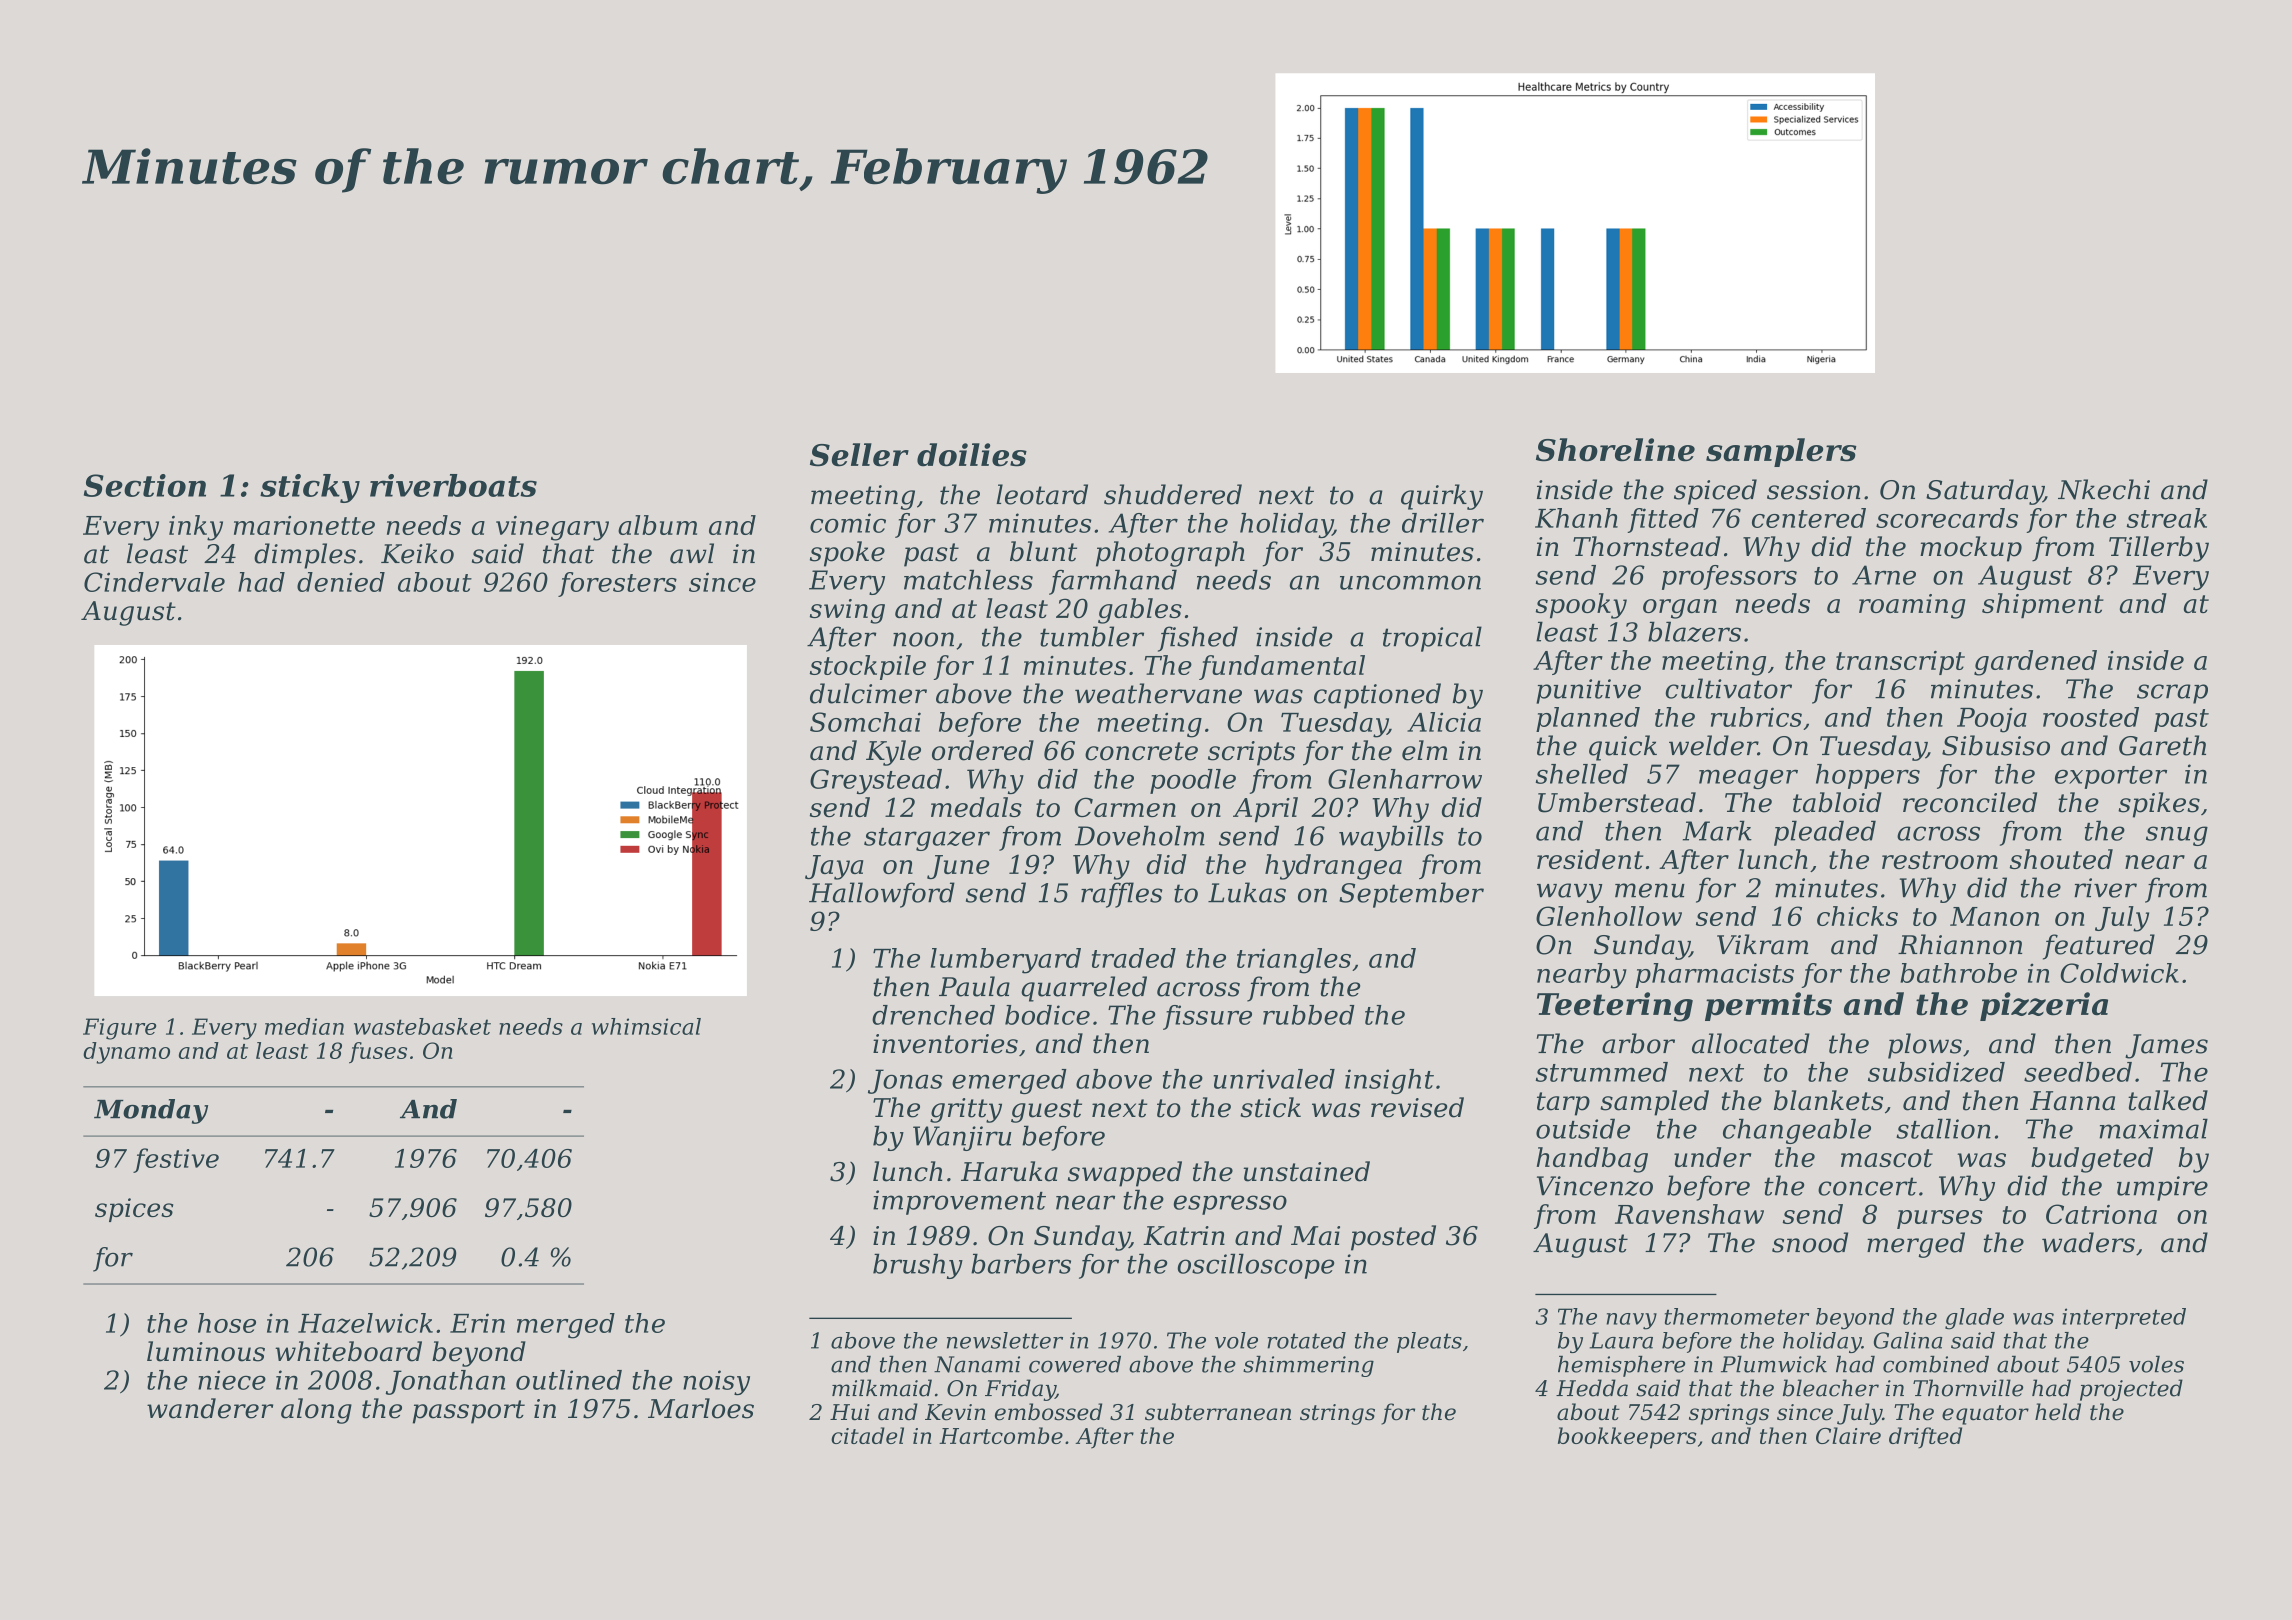 This page has height=1620, width=2292. What do you see at coordinates (145, 485) in the page?
I see `Section` at bounding box center [145, 485].
